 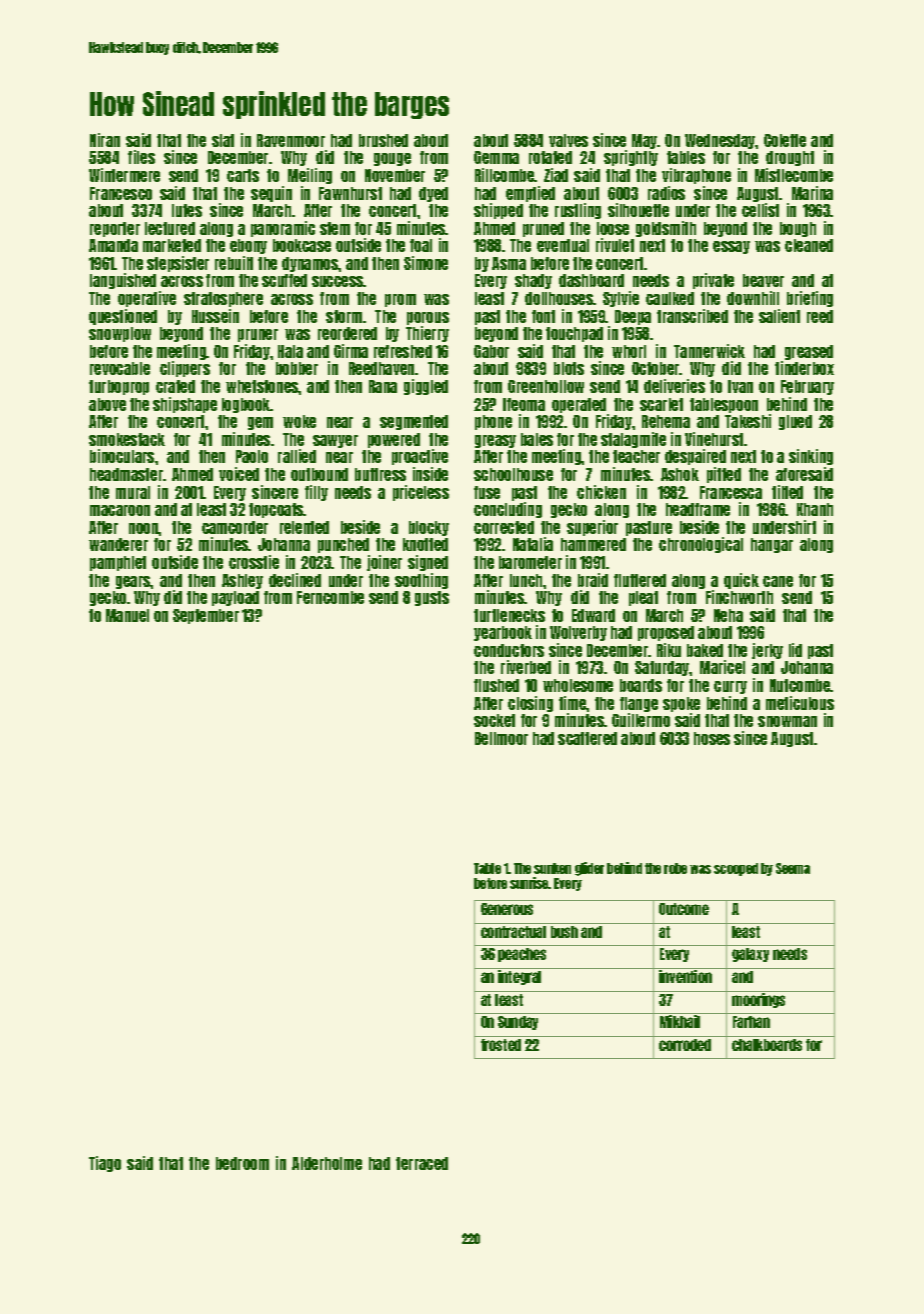 I want to click on bedroom, so click(x=242, y=1163).
